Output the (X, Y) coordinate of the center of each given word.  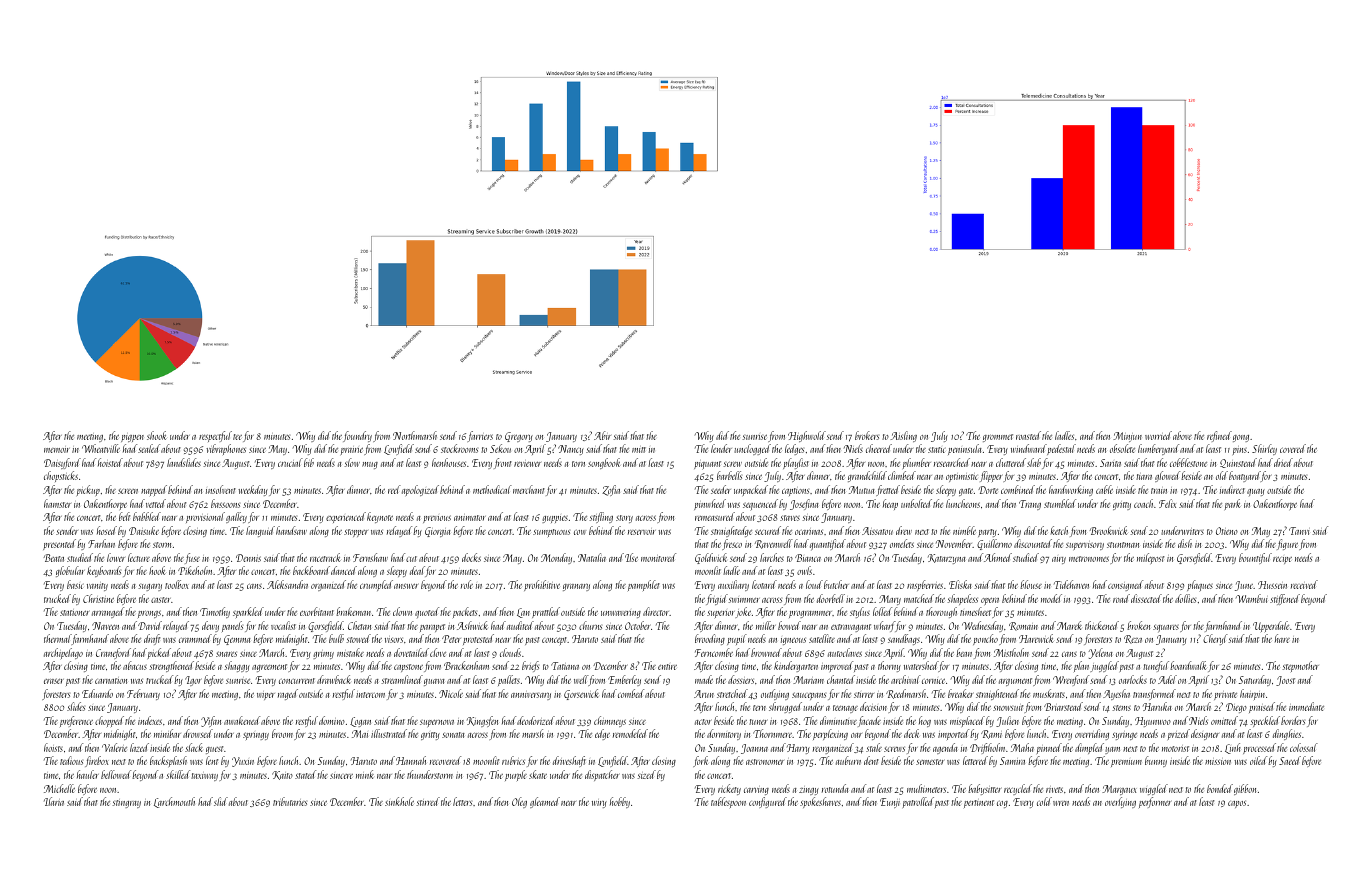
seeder (721, 489)
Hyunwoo (1153, 722)
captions (795, 492)
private (1225, 695)
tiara (1144, 477)
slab (1034, 462)
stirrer (864, 695)
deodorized (536, 720)
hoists (53, 747)
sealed (149, 448)
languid (260, 531)
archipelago (63, 653)
